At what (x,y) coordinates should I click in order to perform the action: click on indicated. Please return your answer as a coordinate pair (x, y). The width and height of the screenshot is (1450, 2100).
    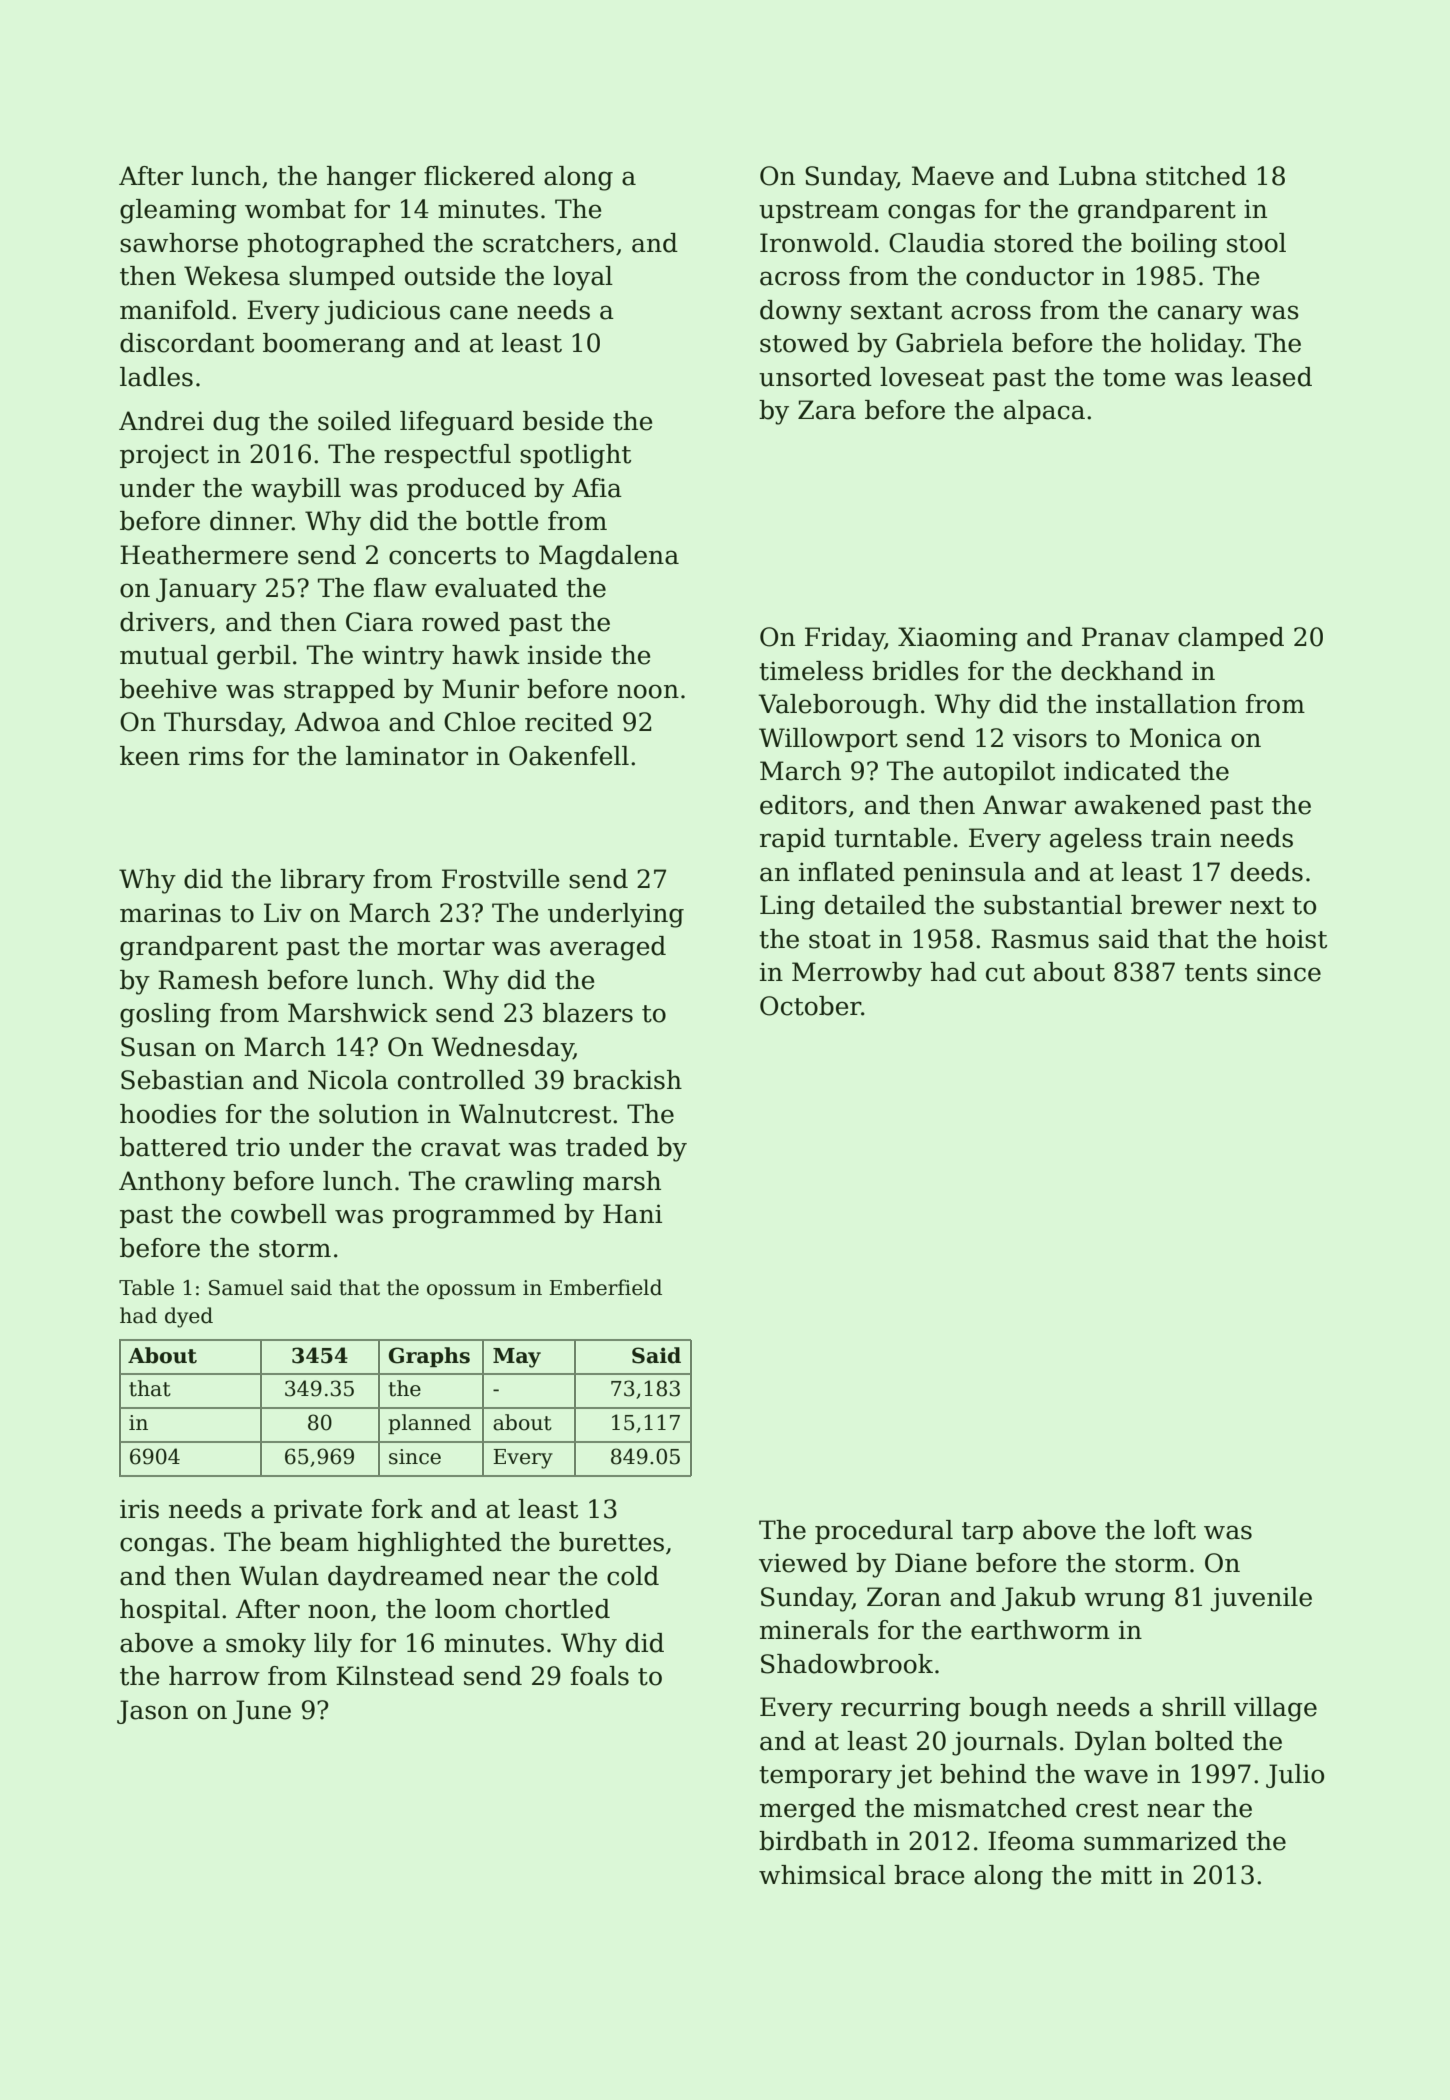
    Looking at the image, I should click on (1122, 771).
